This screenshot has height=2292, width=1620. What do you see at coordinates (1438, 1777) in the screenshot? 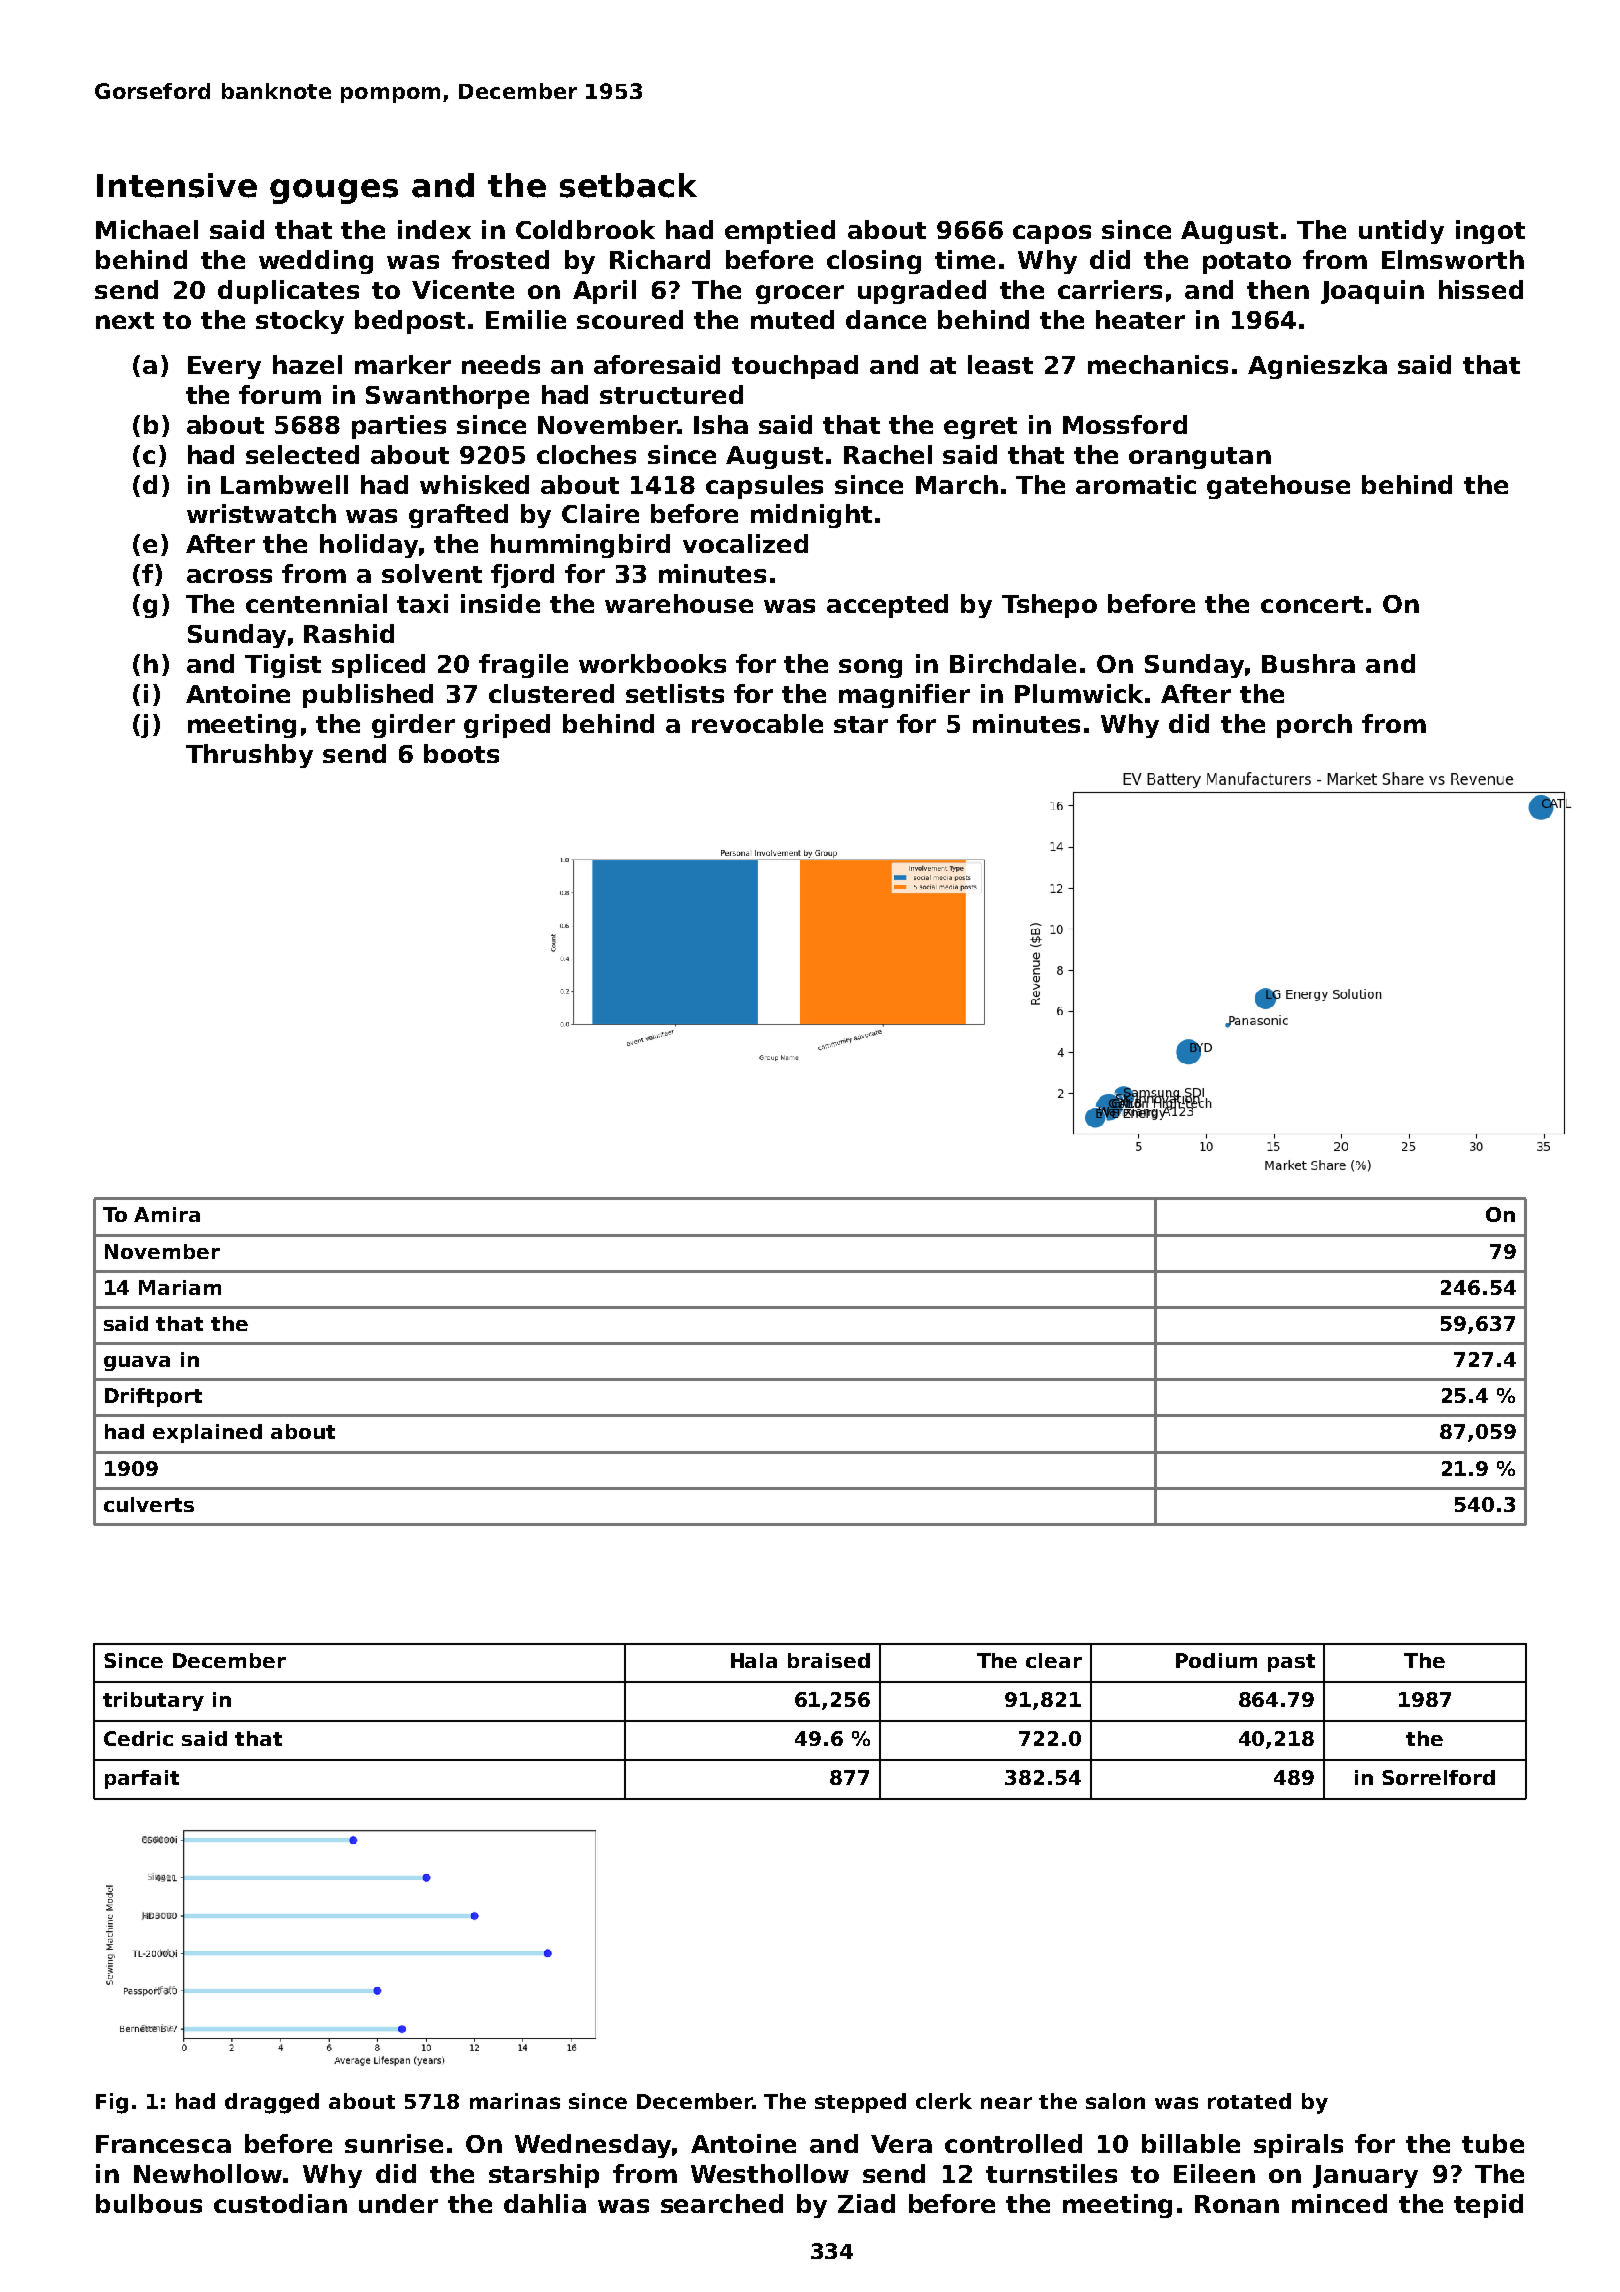
I see `Sorrelford` at bounding box center [1438, 1777].
